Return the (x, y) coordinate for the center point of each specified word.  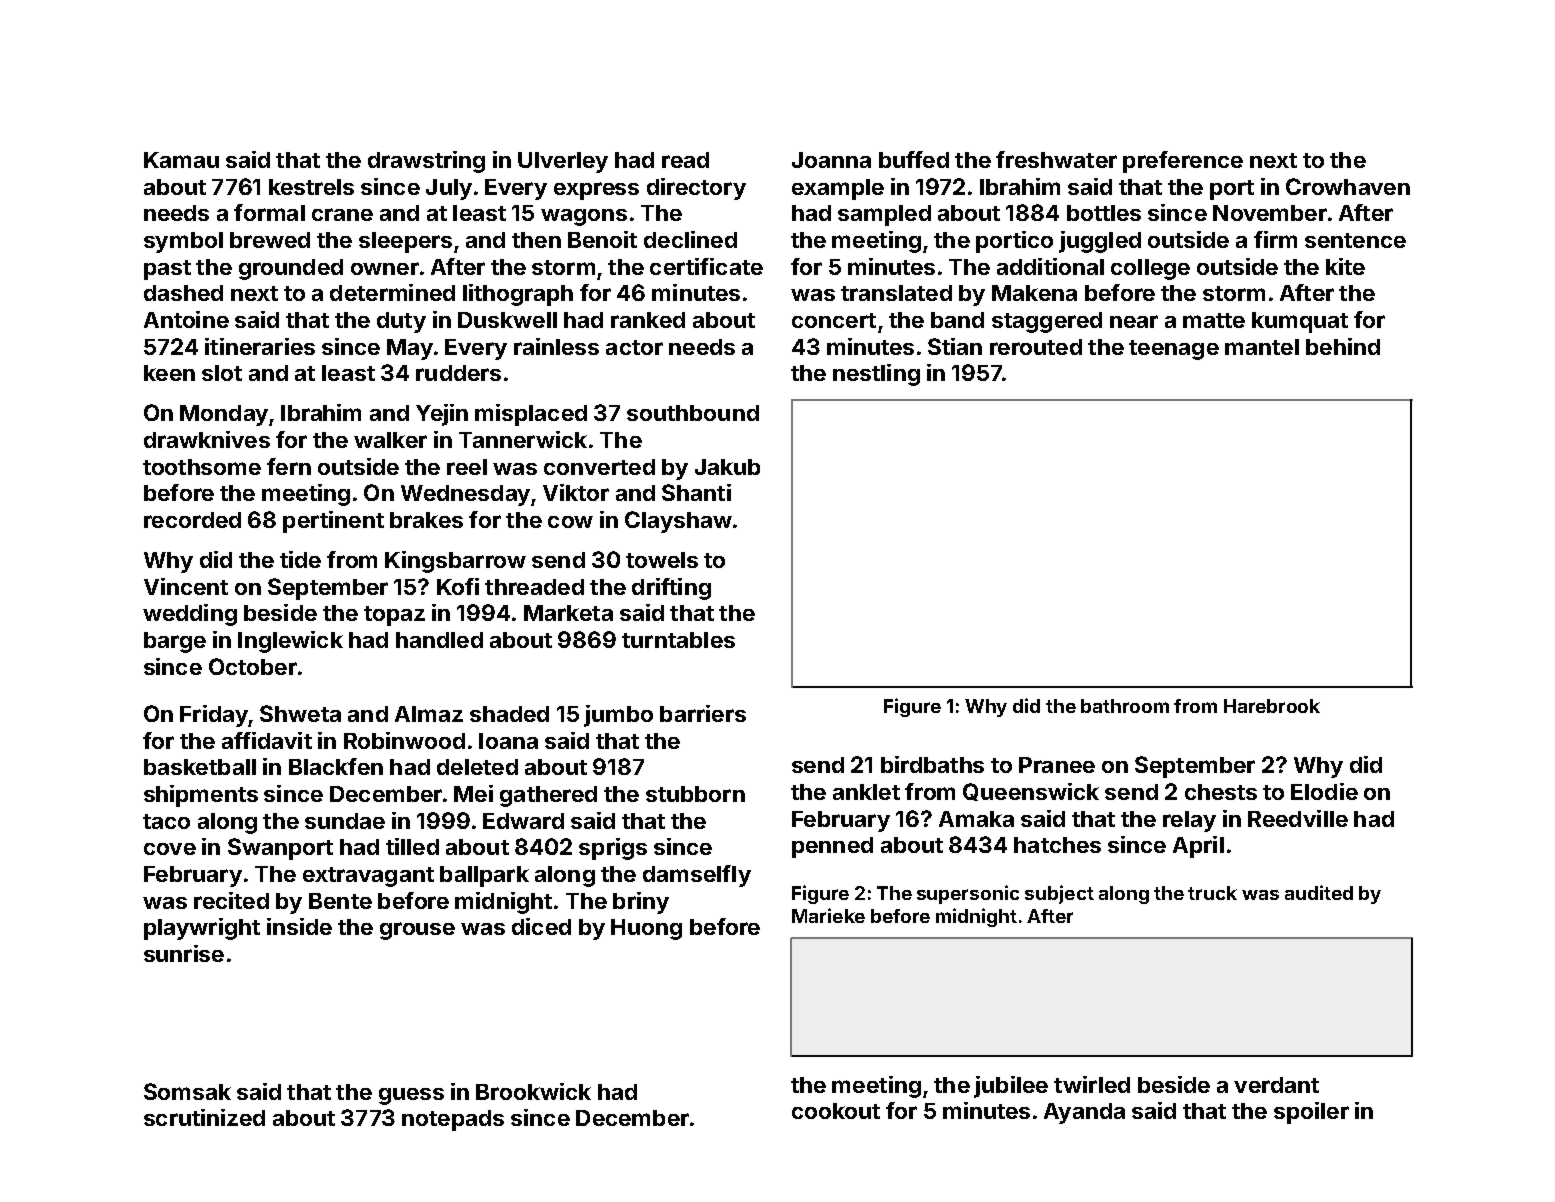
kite (1345, 266)
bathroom (1125, 706)
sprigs (613, 849)
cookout (836, 1111)
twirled (1092, 1084)
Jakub (727, 467)
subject (1059, 894)
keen (169, 373)
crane (342, 214)
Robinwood (404, 740)
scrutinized (204, 1117)
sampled (884, 215)
